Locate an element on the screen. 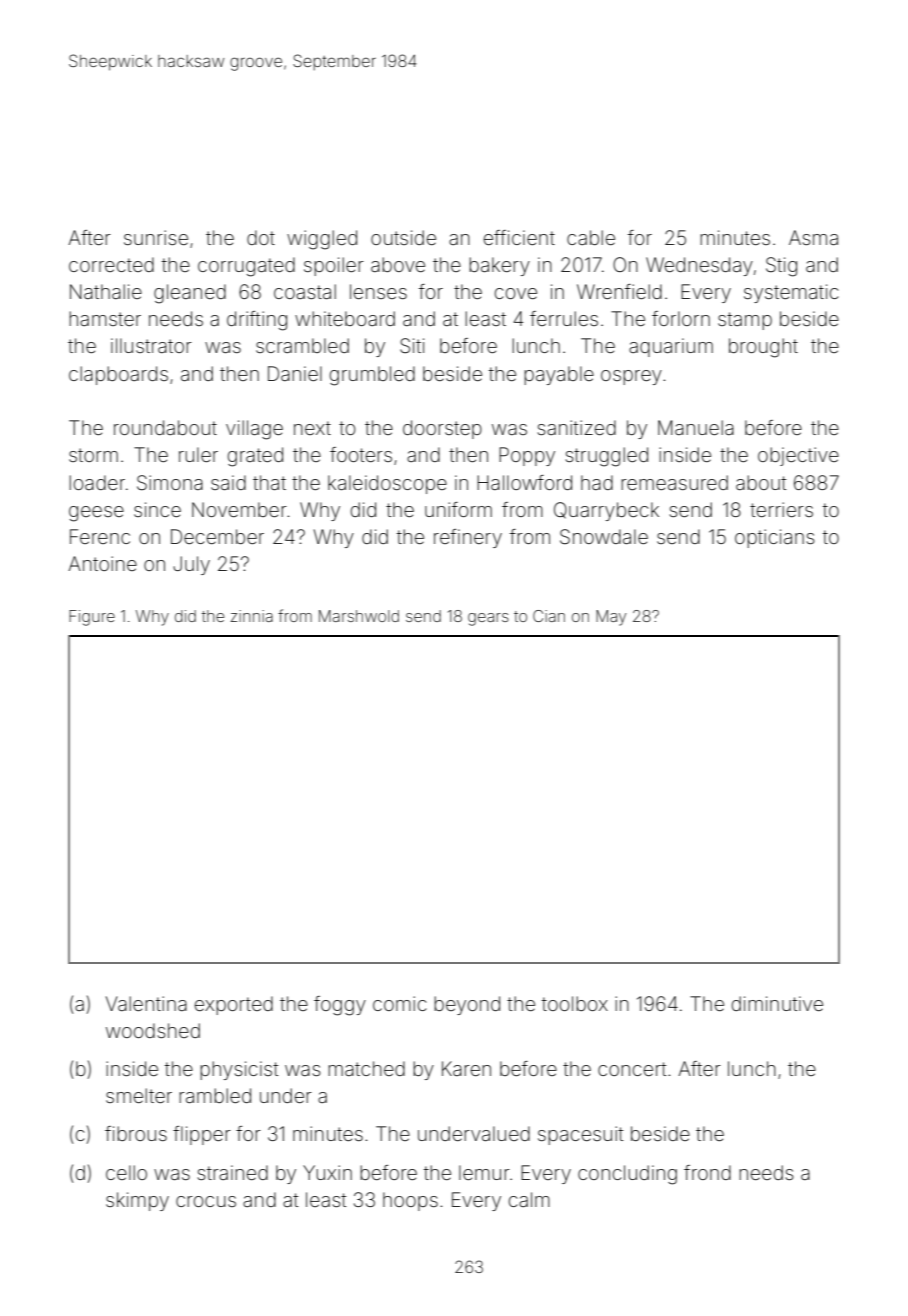  matched is located at coordinates (366, 1068).
